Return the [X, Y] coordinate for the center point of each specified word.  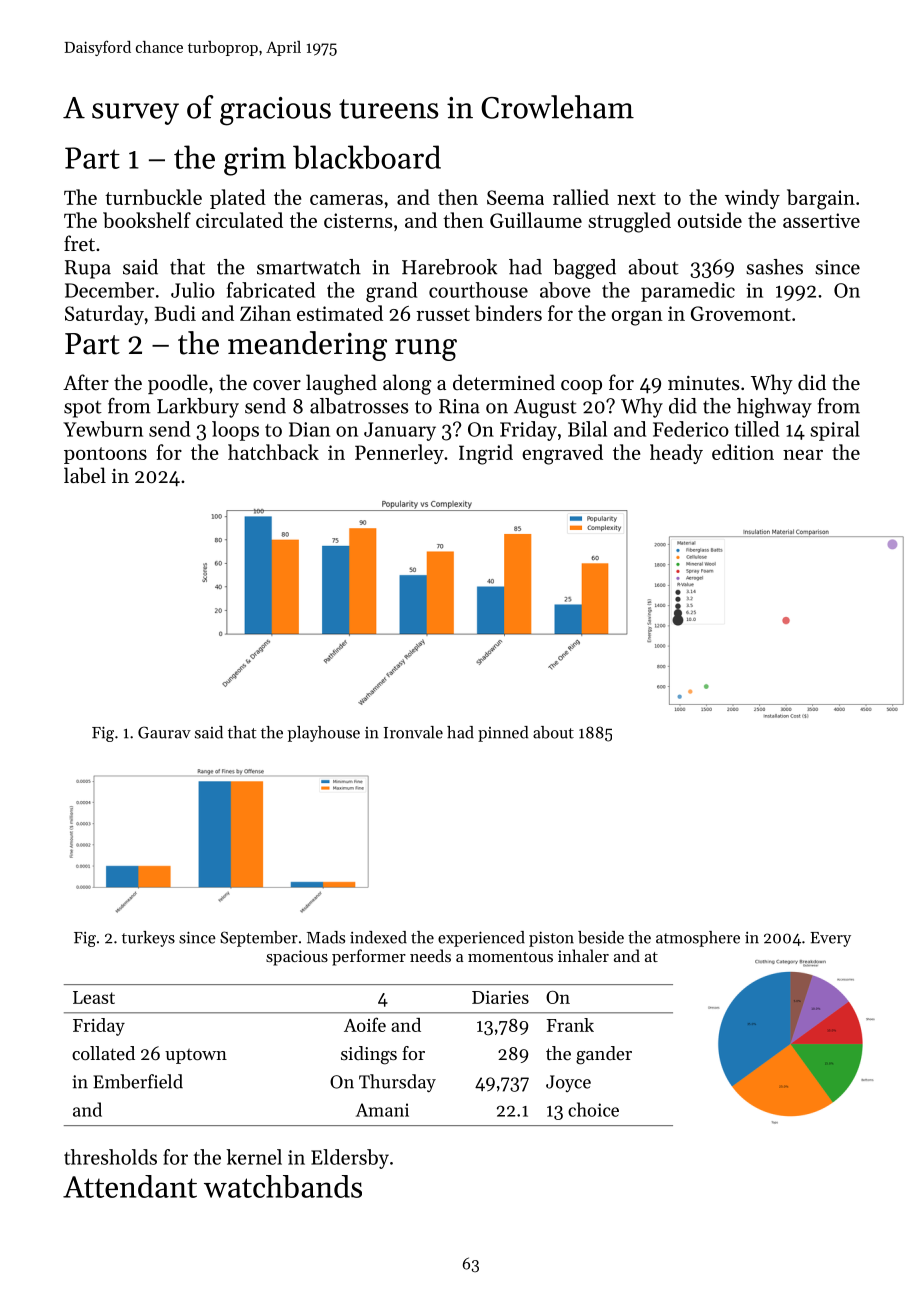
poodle [178, 384]
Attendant [130, 1186]
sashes [774, 267]
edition [743, 452]
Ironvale [413, 732]
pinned [503, 734]
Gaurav [164, 732]
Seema [515, 197]
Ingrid [486, 454]
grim [255, 161]
